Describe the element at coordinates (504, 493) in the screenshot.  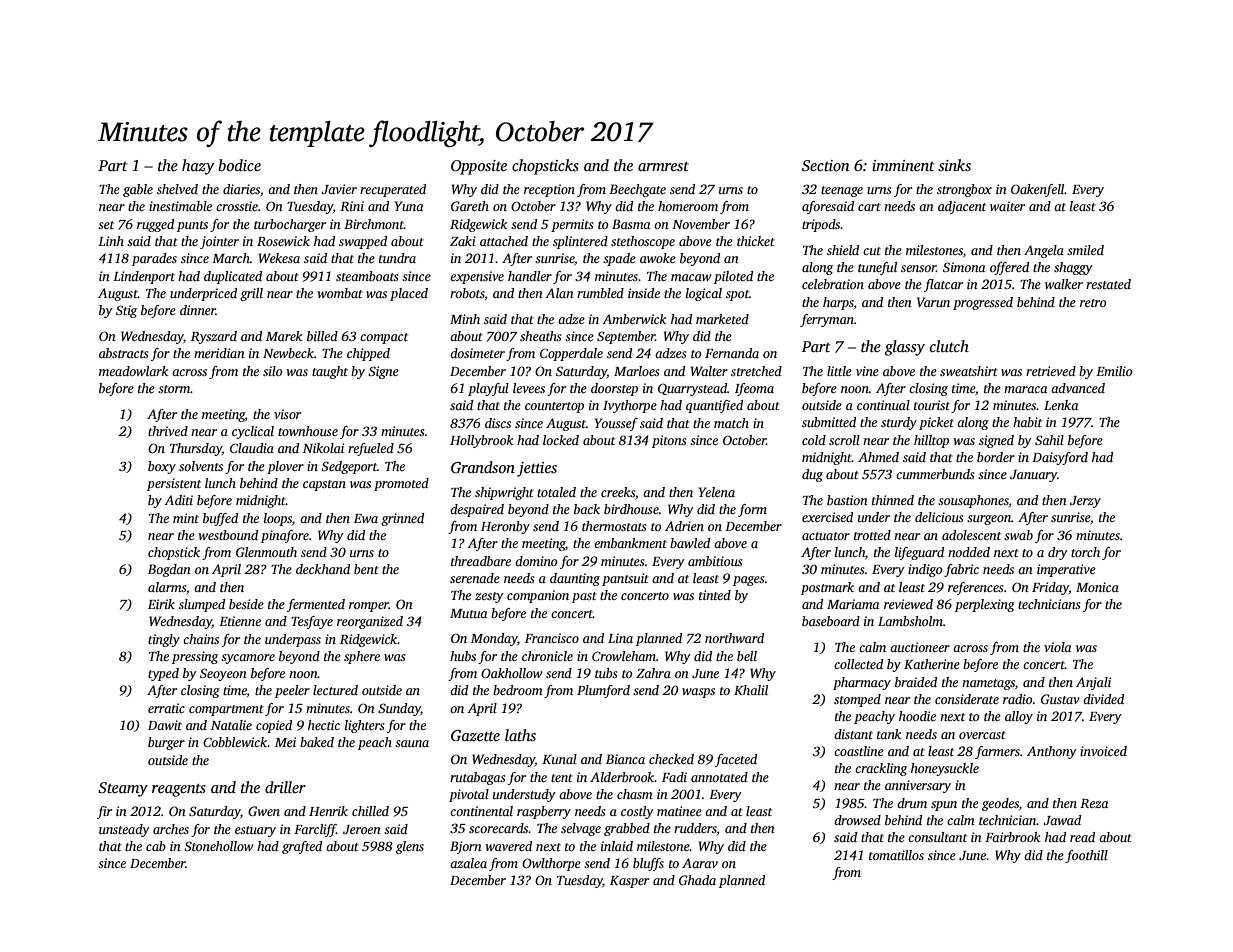
I see `shipwright` at that location.
